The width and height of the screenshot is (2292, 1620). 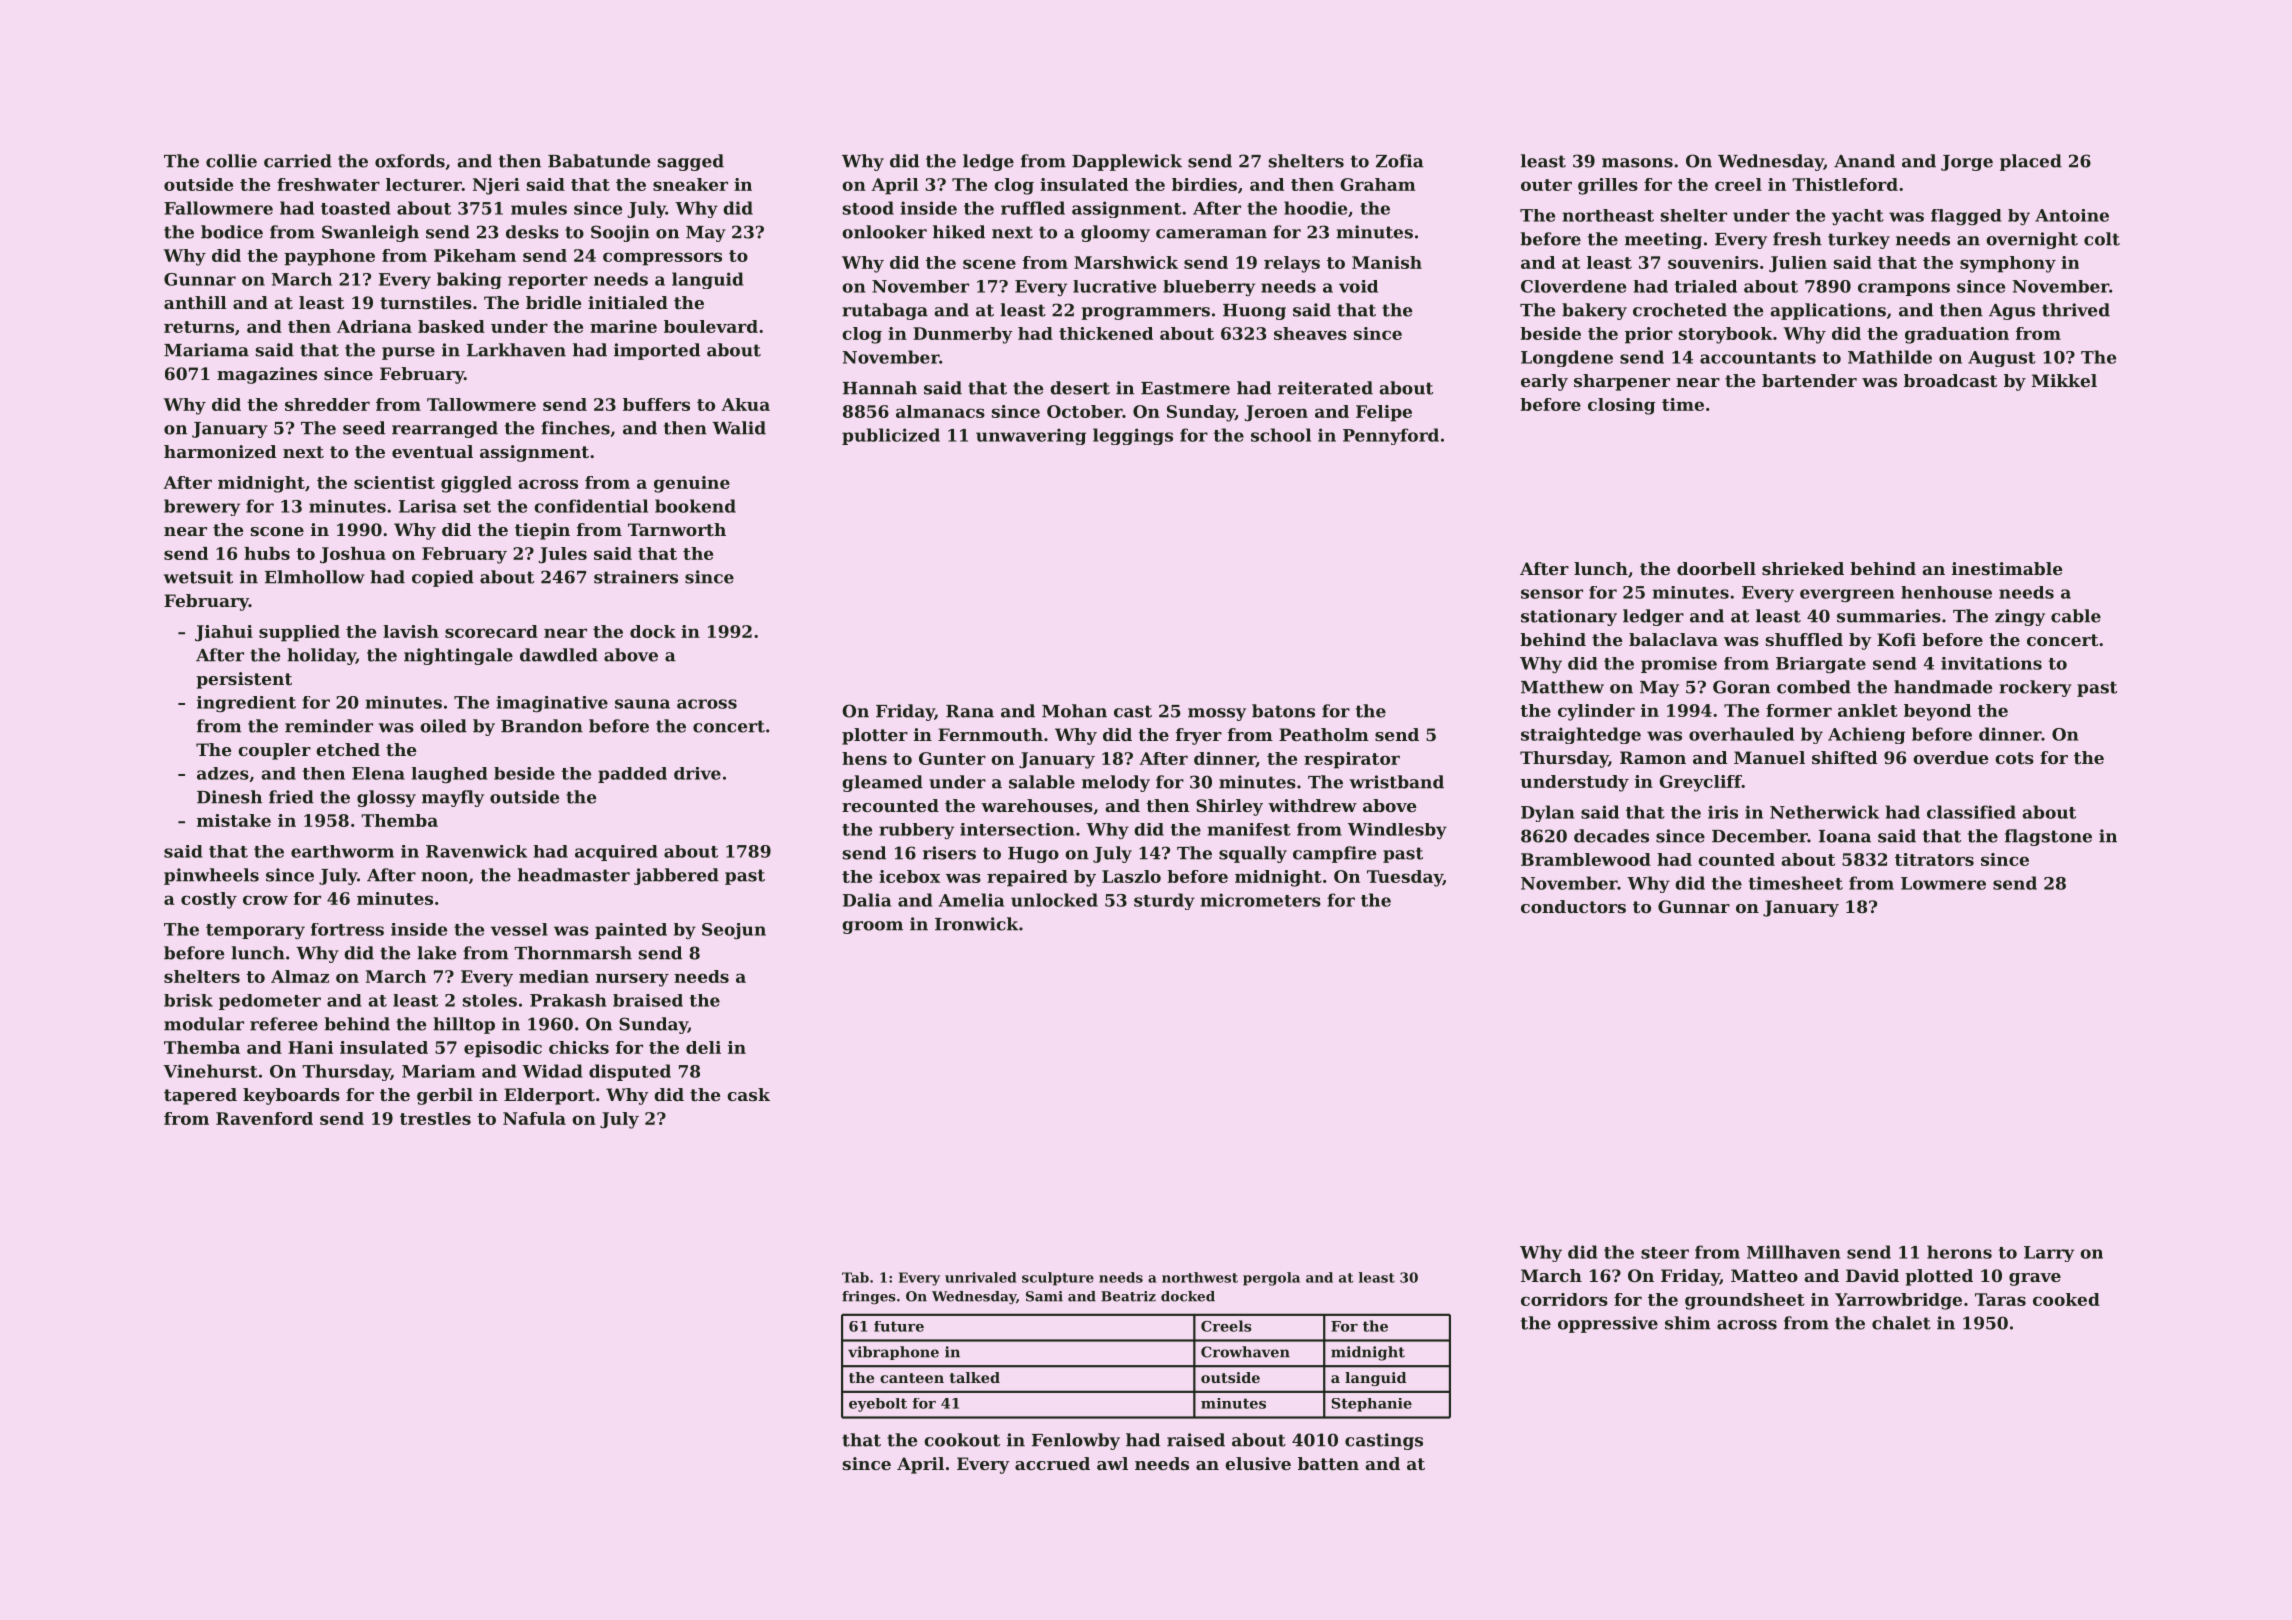 What do you see at coordinates (1621, 406) in the screenshot?
I see `closing` at bounding box center [1621, 406].
